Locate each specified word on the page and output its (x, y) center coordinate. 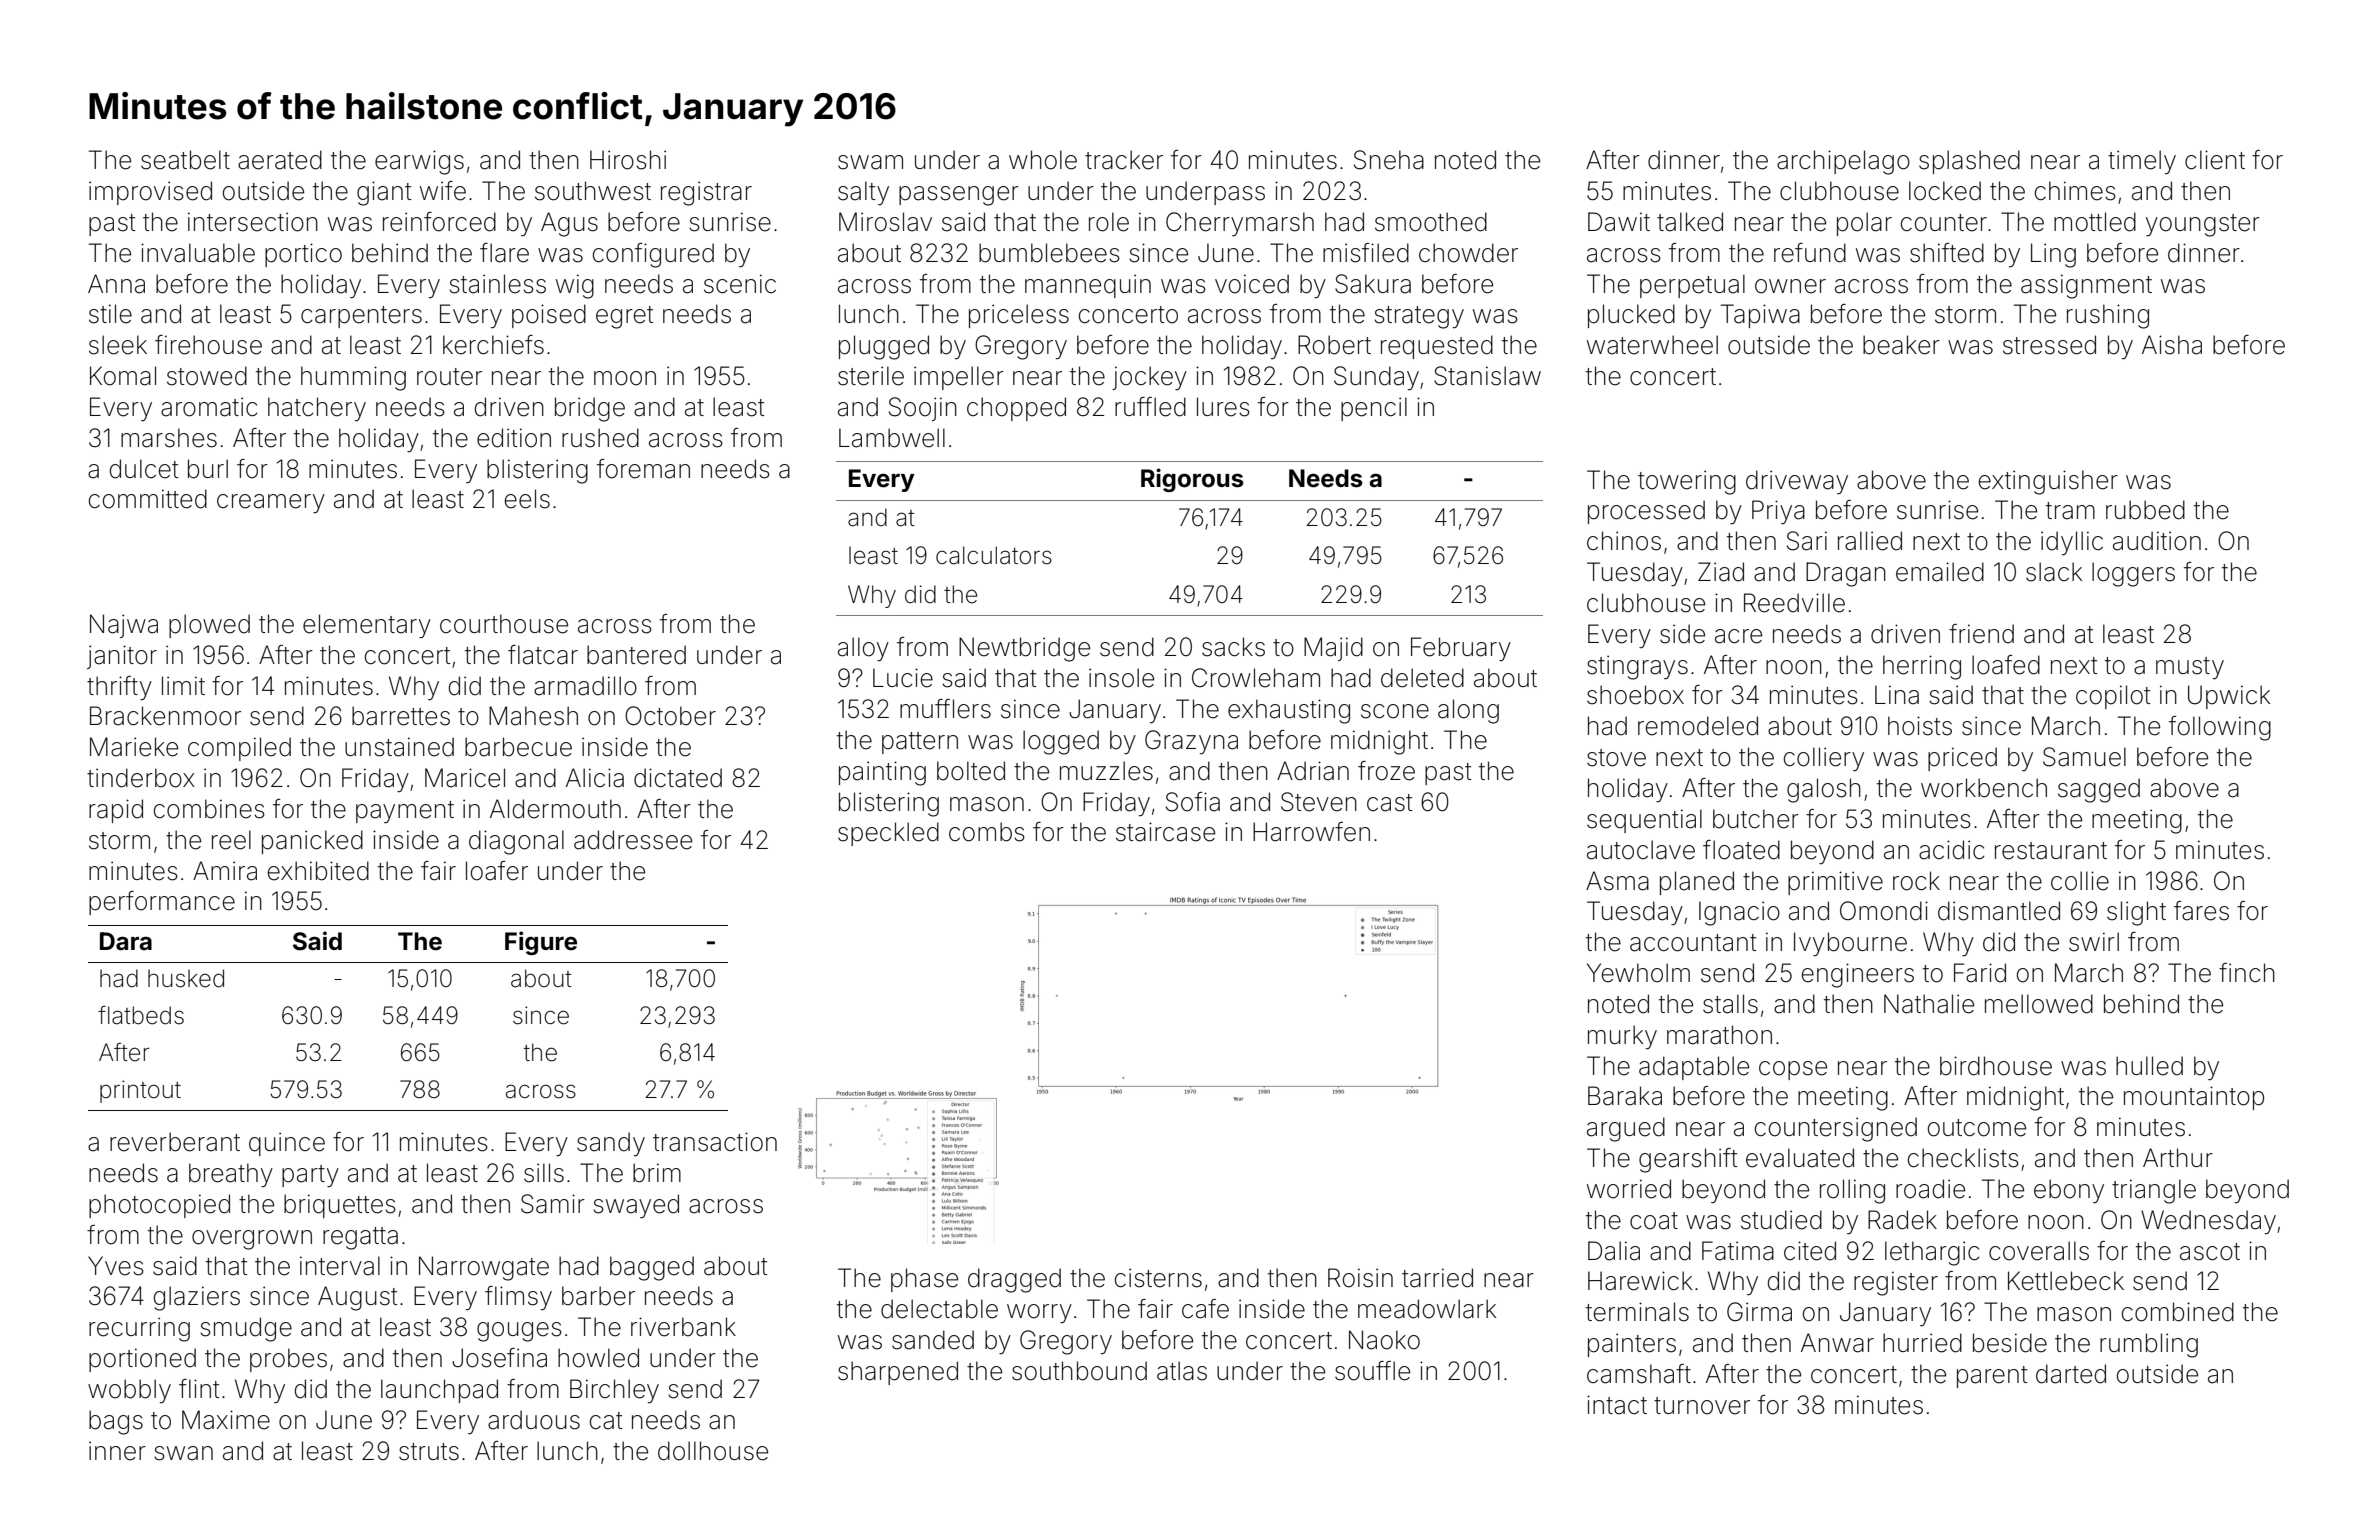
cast (1390, 803)
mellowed (2039, 1004)
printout (140, 1091)
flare (504, 253)
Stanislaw (1487, 376)
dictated (678, 778)
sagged (2099, 790)
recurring (139, 1329)
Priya (1778, 512)
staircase (1165, 832)
